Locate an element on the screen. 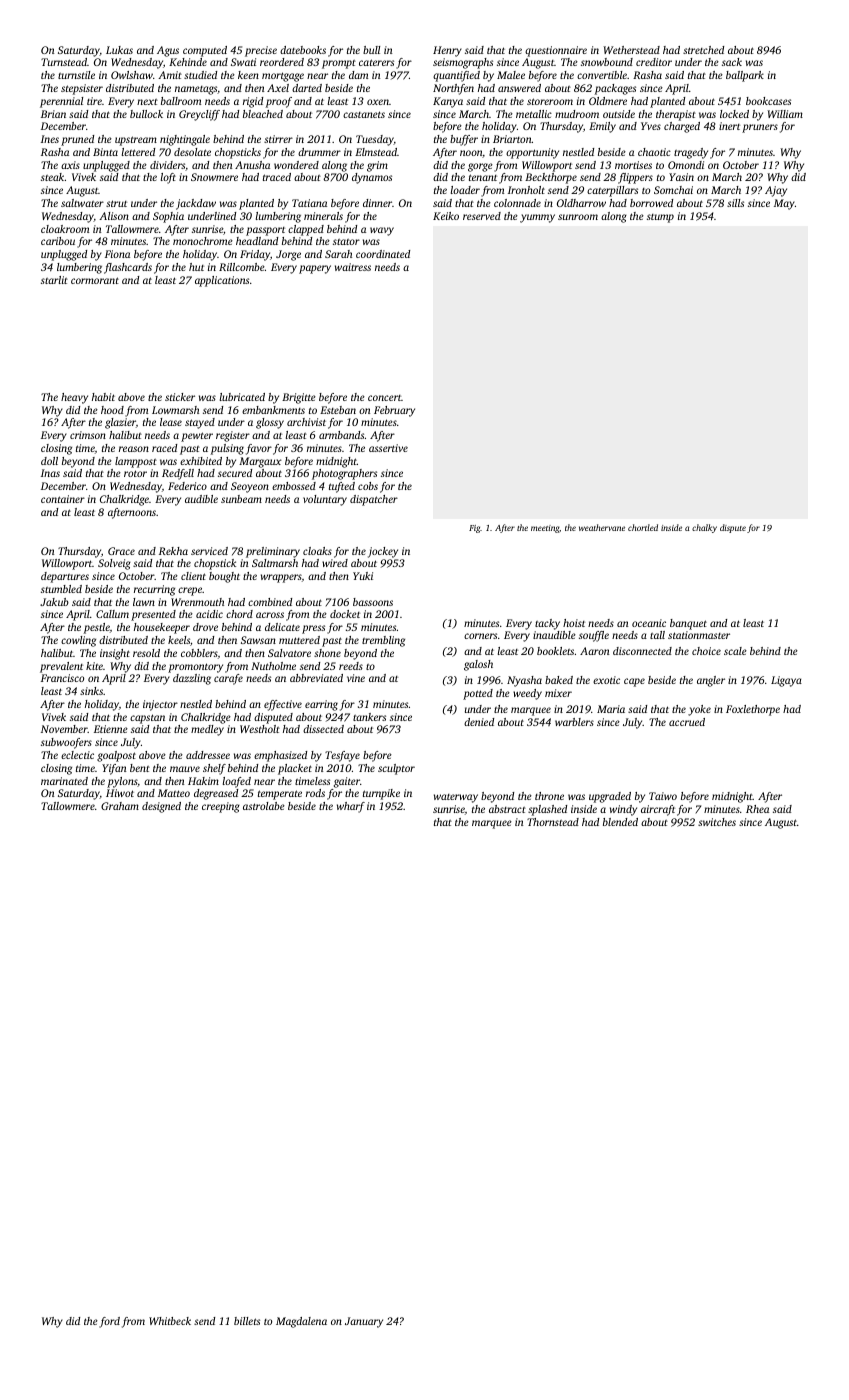 The width and height of the screenshot is (849, 1400). Magdalena is located at coordinates (301, 1322).
